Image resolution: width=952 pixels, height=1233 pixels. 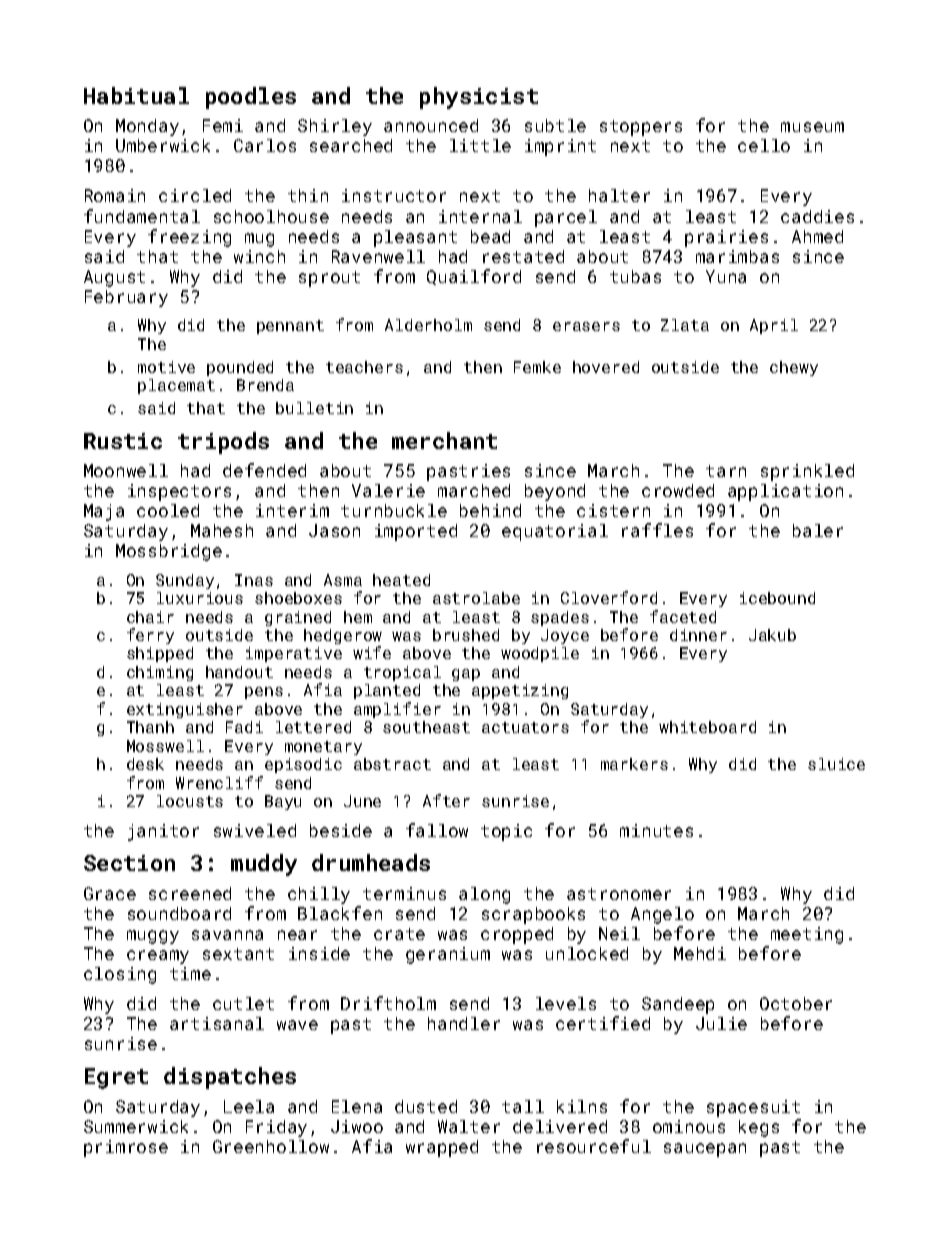 I want to click on chewy, so click(x=794, y=368).
